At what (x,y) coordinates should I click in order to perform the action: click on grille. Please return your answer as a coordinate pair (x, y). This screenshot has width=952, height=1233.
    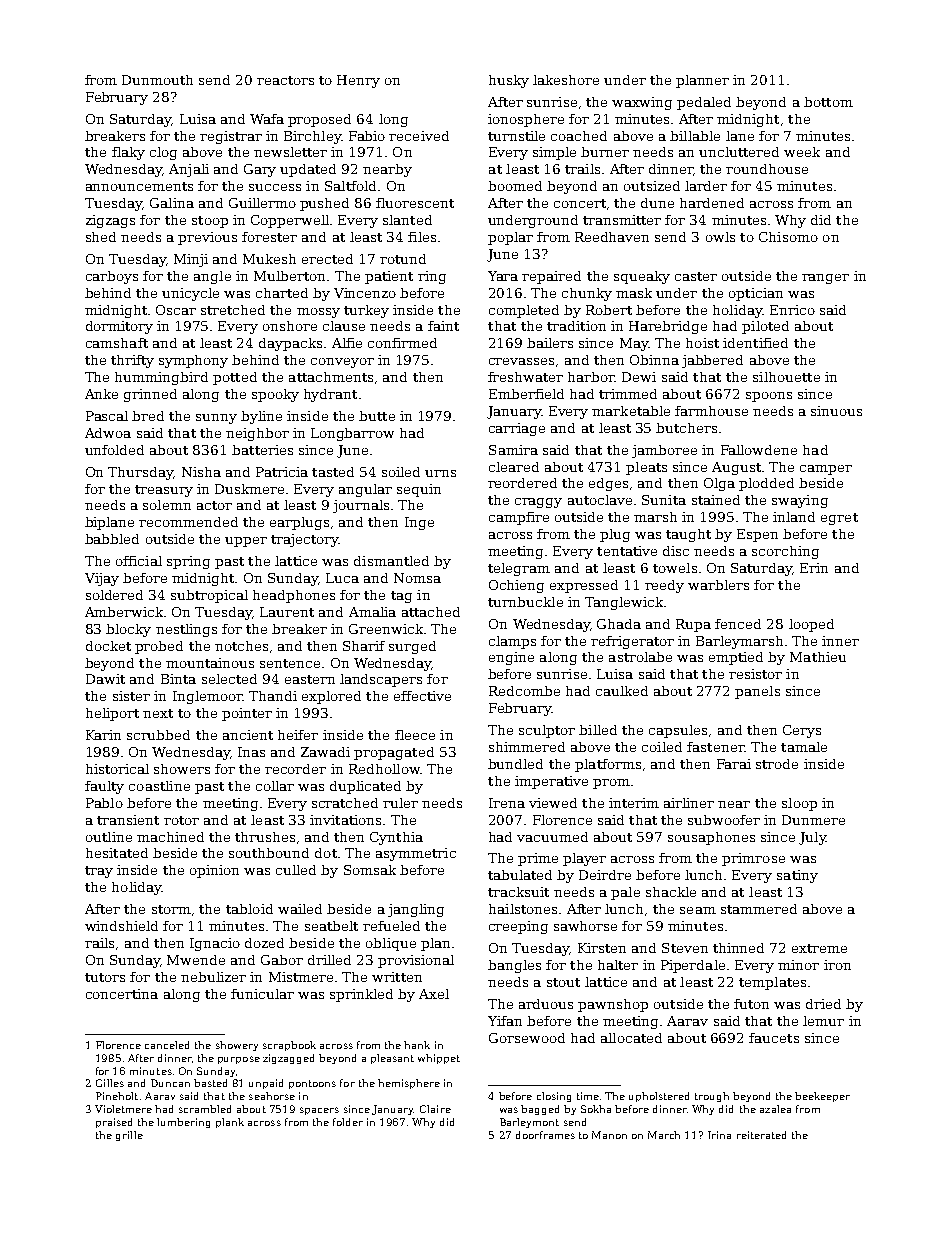
    Looking at the image, I should click on (129, 1136).
